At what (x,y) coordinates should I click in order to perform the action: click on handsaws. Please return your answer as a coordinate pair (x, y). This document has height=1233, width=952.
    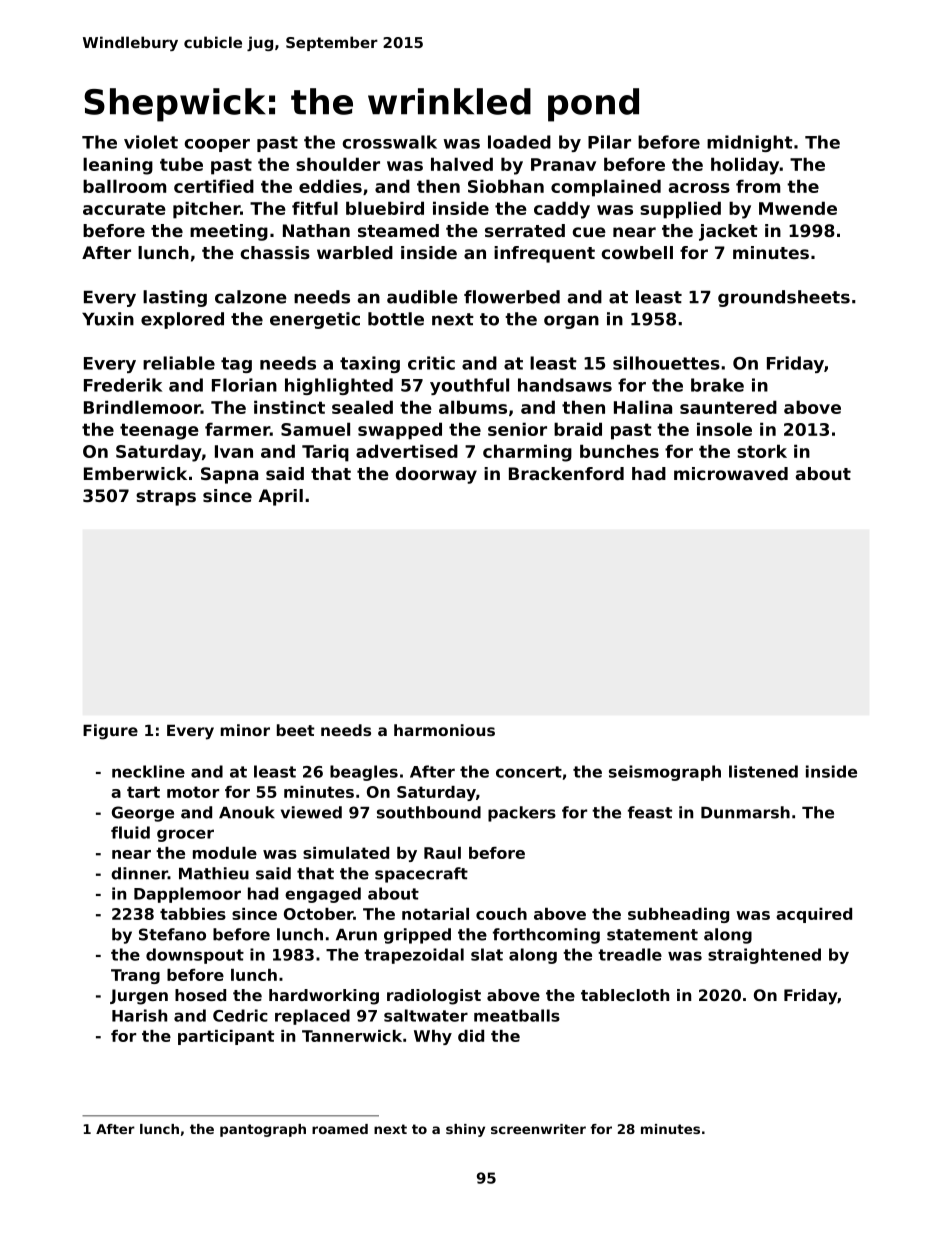
    Looking at the image, I should click on (565, 385).
